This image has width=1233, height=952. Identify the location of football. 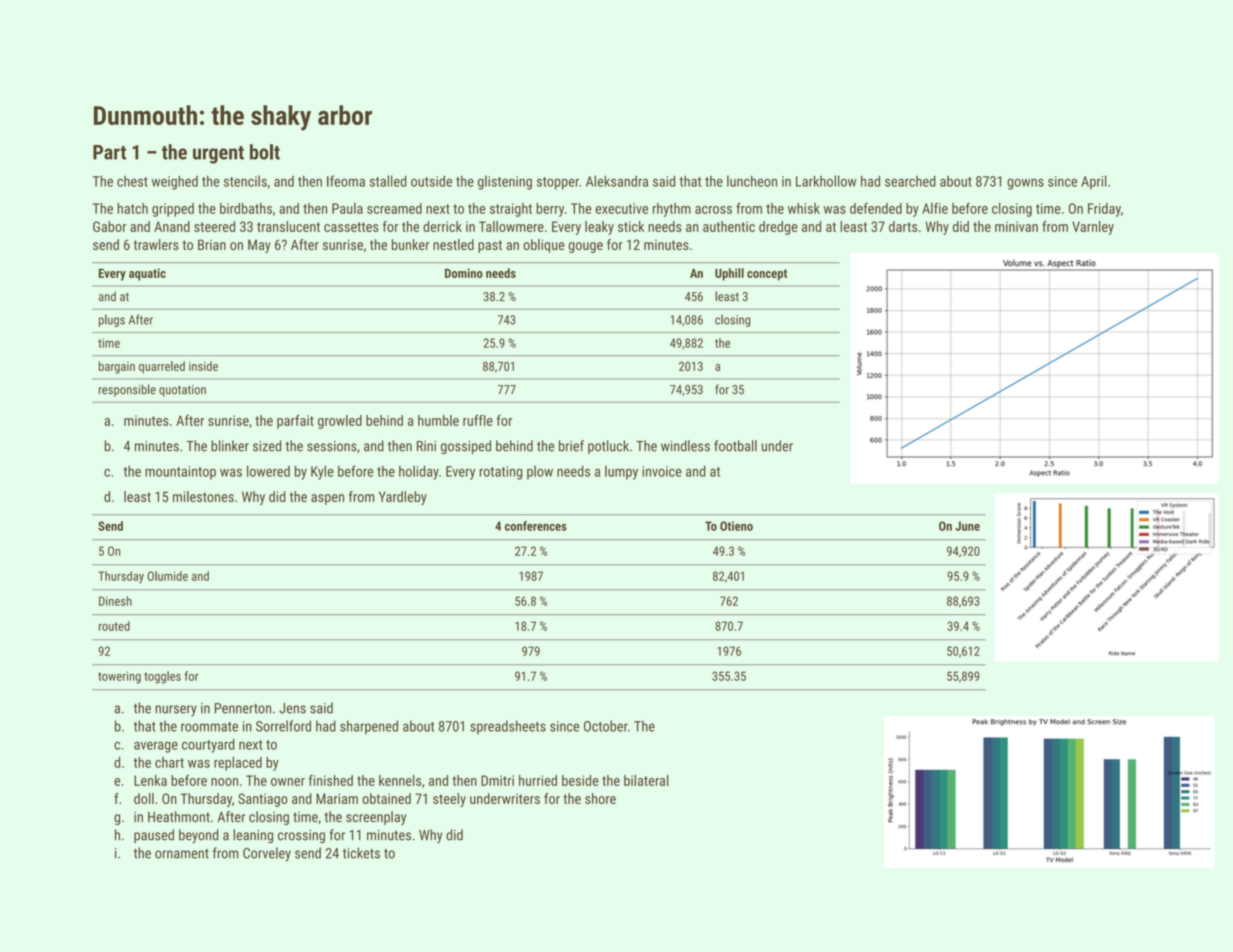
(735, 446).
